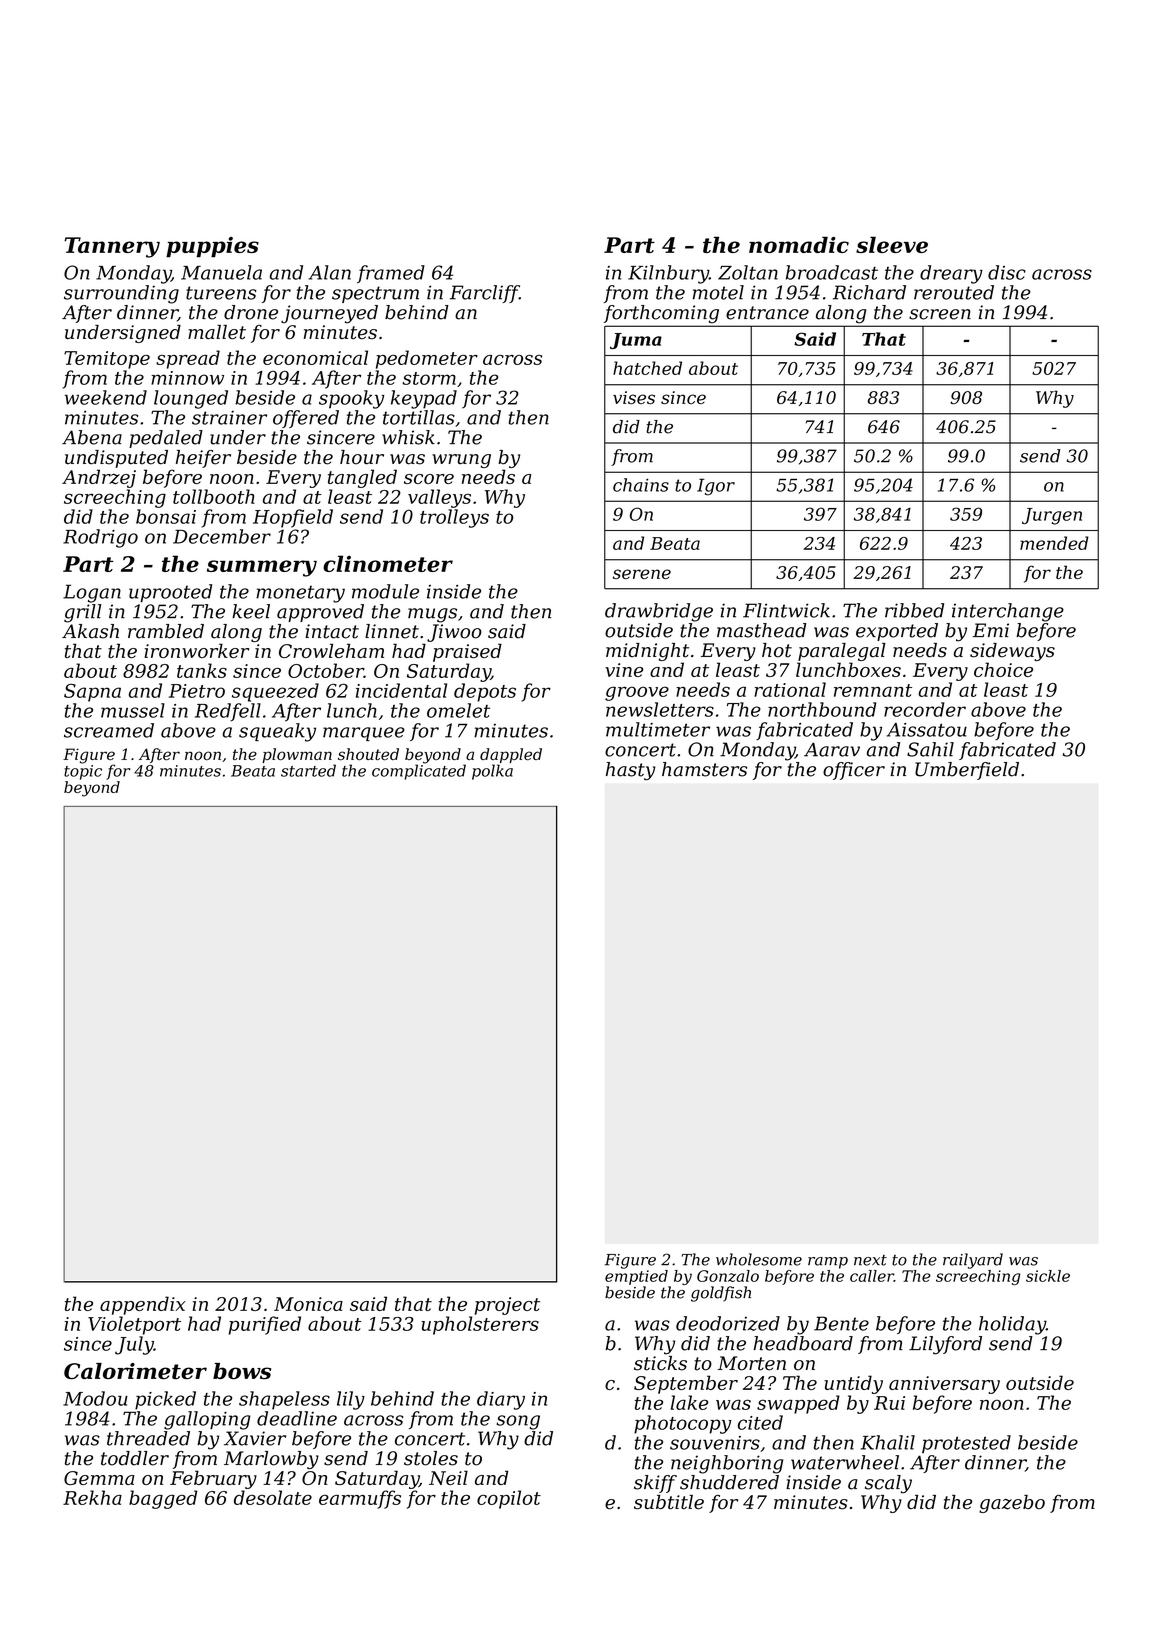 This screenshot has width=1162, height=1644. I want to click on Hopfield, so click(293, 518).
